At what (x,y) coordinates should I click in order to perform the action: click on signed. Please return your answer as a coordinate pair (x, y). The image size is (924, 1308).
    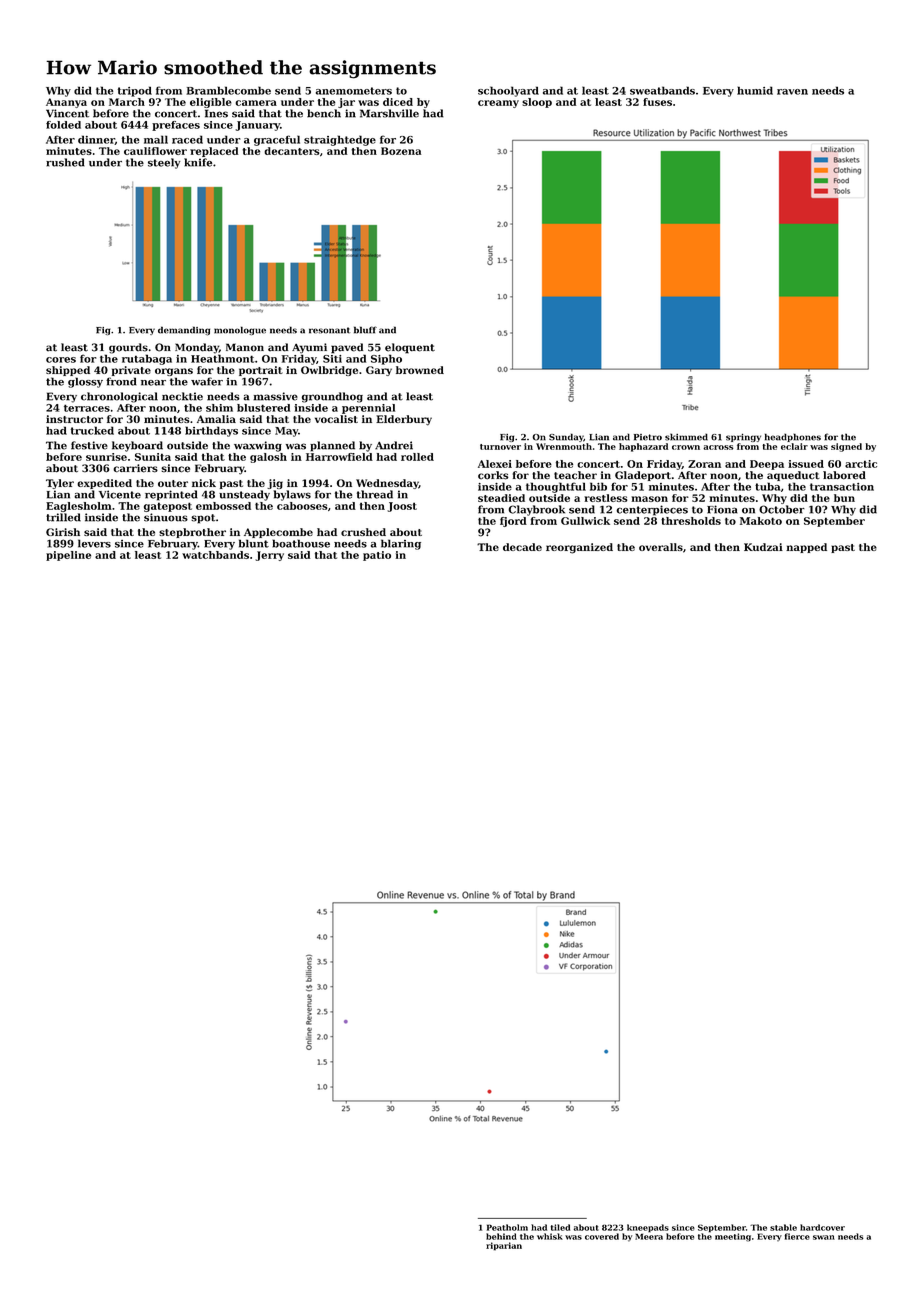
    Looking at the image, I should click on (846, 447).
